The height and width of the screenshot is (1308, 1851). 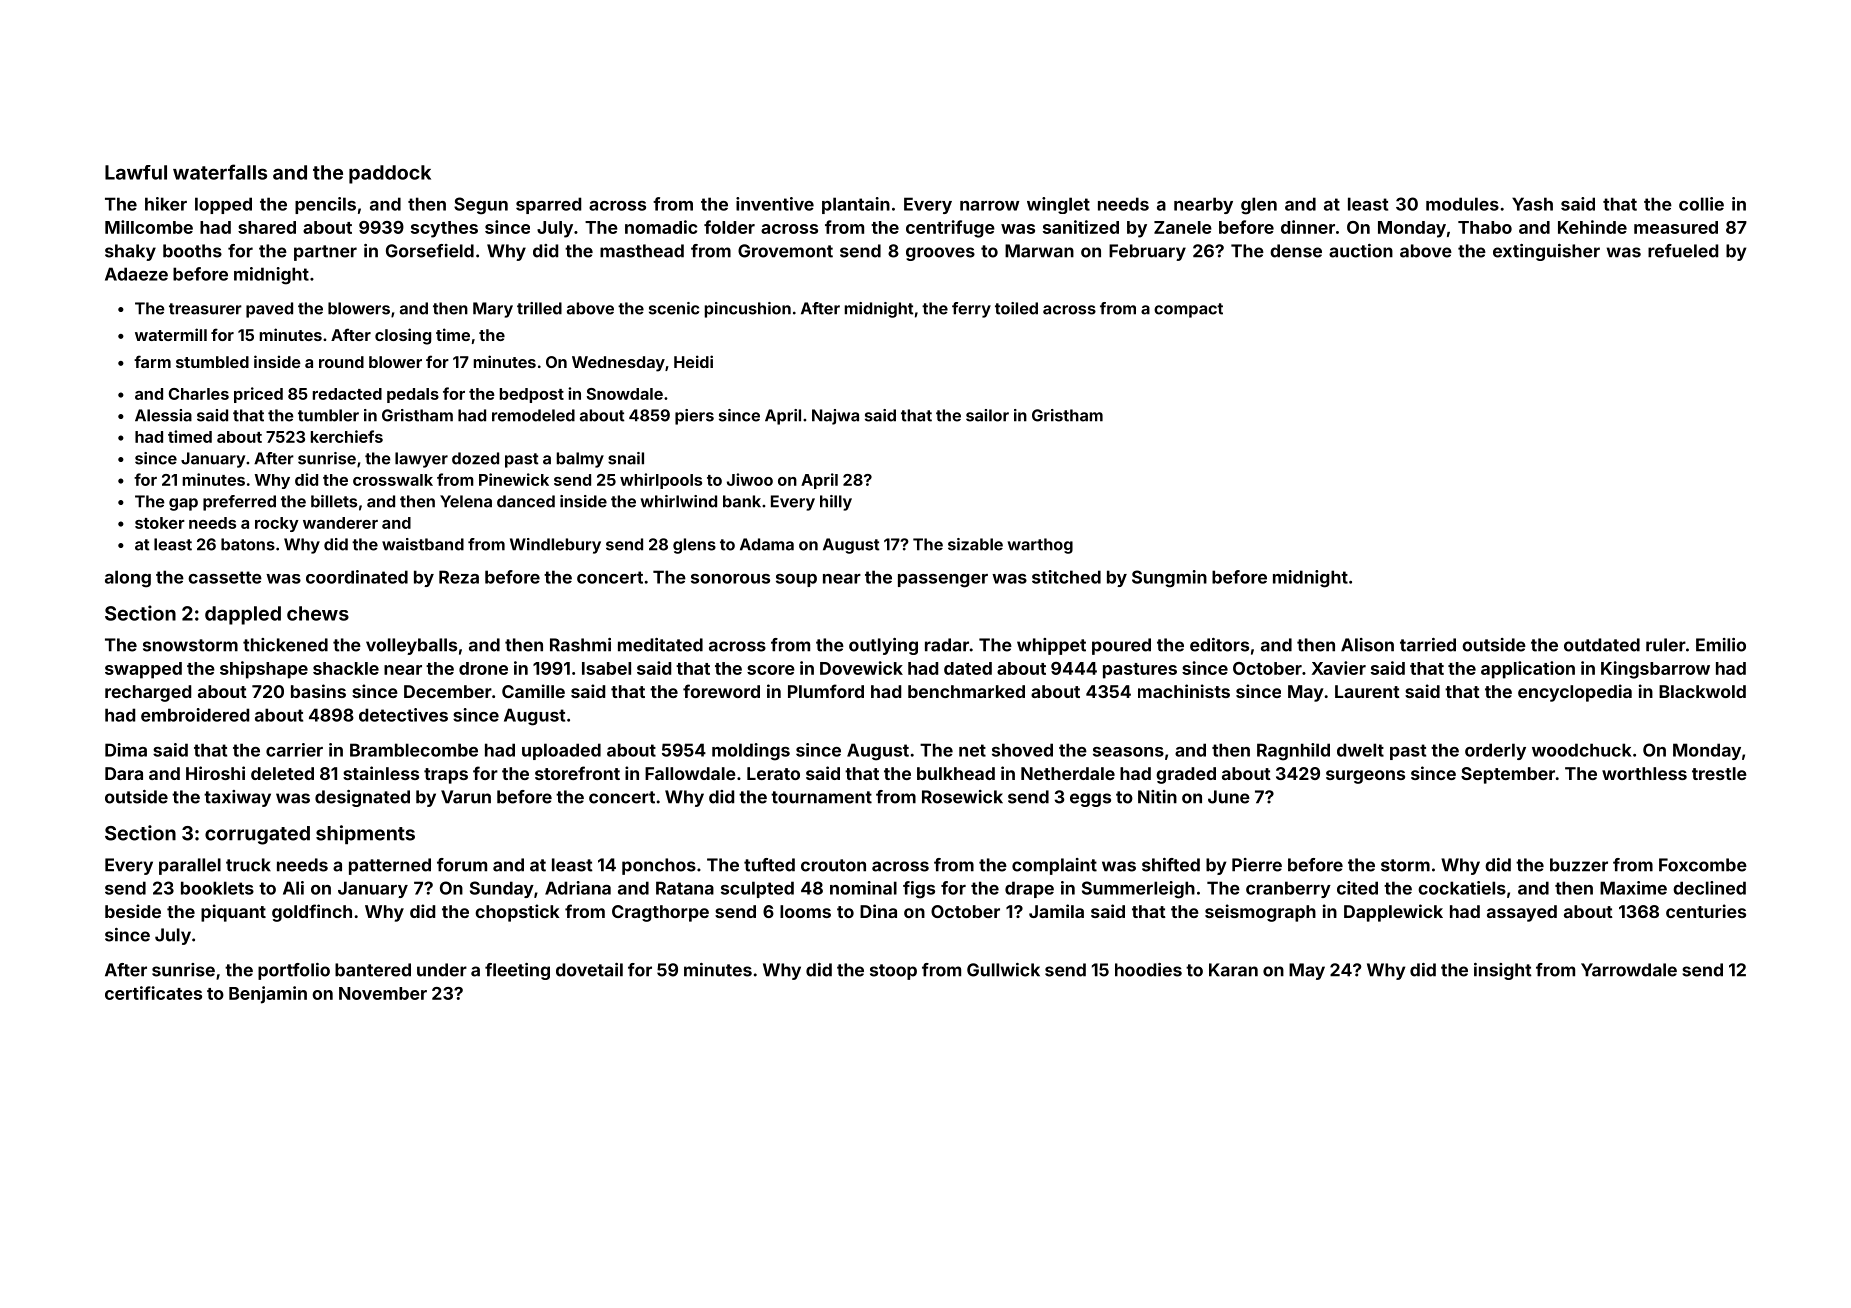 I want to click on sailor, so click(x=987, y=415).
